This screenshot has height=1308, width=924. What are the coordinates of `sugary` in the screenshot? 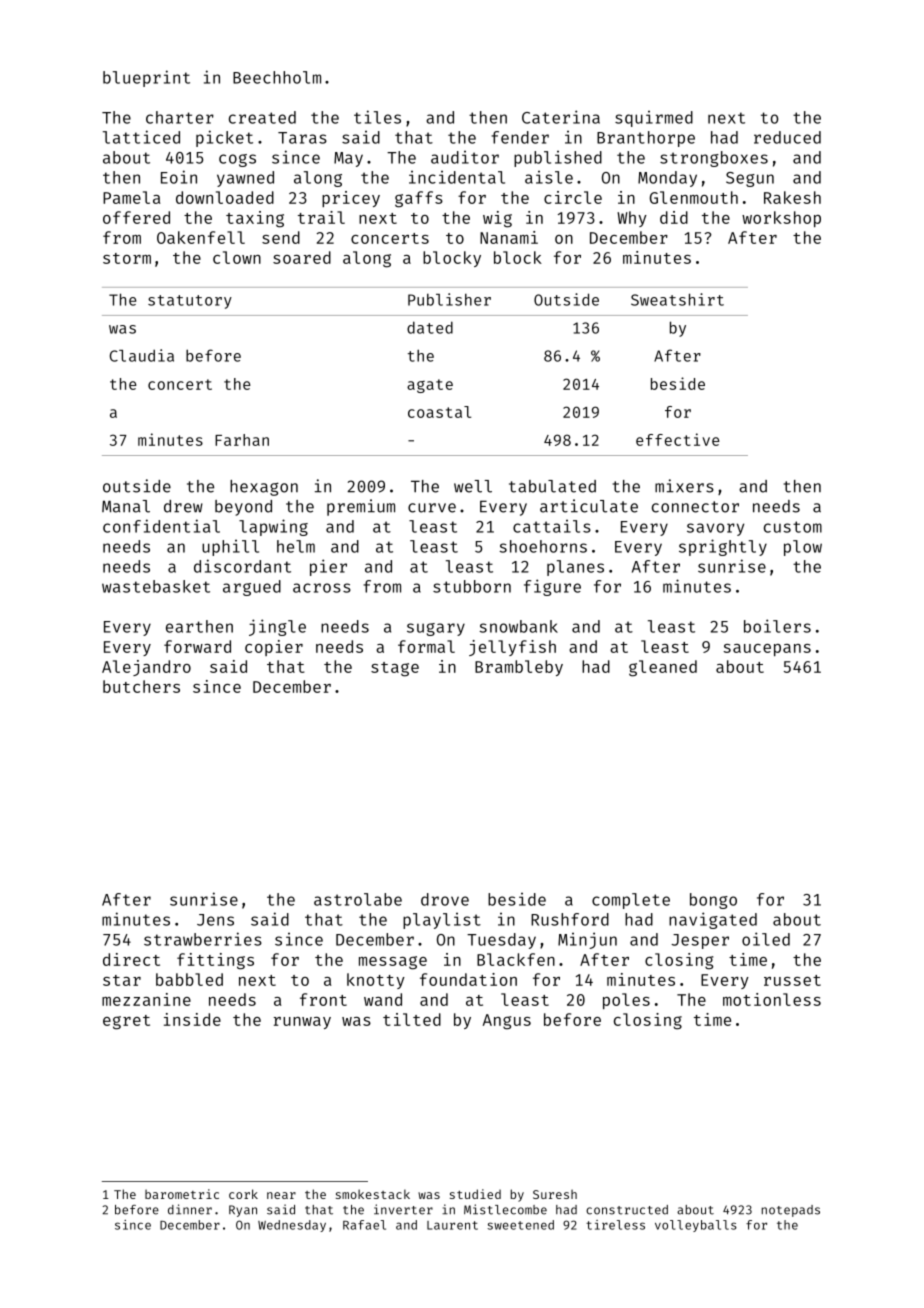 It's located at (436, 629).
